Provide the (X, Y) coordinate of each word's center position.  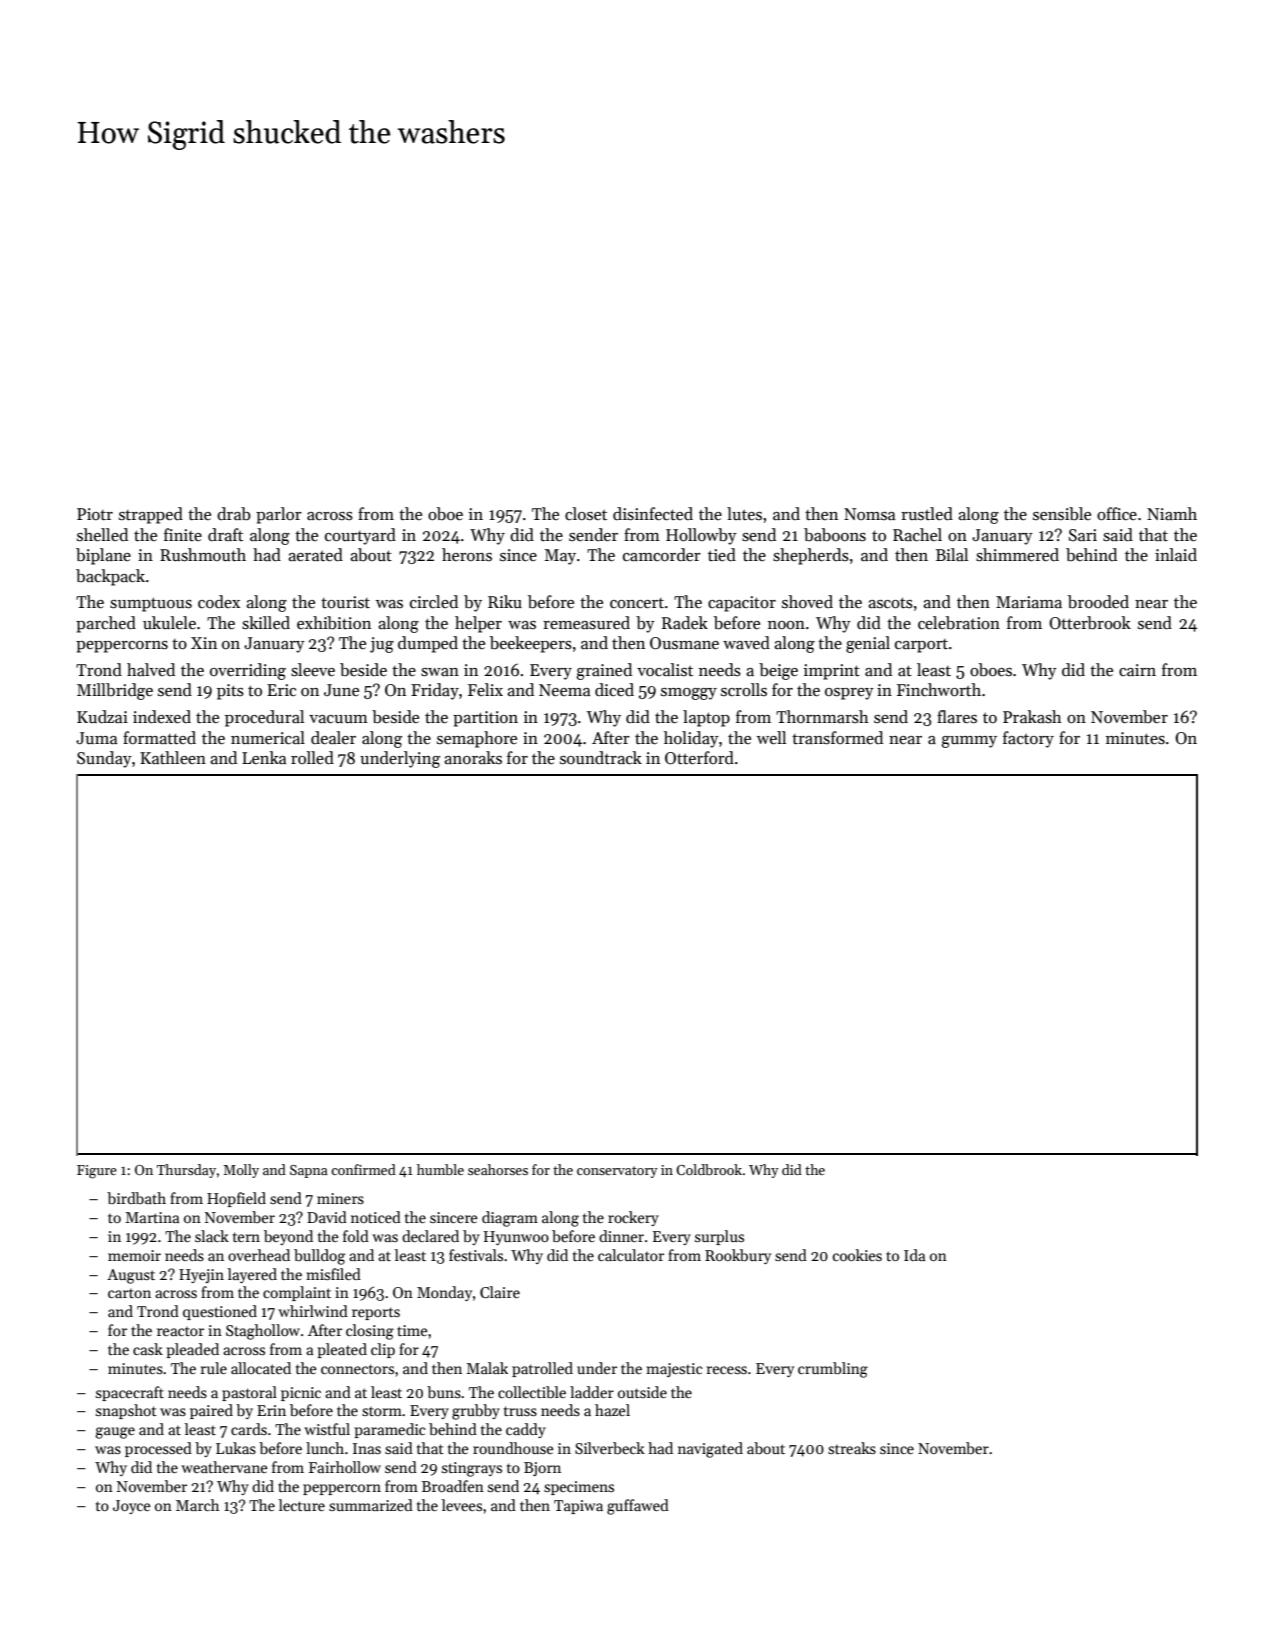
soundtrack (601, 758)
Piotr (95, 514)
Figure (97, 1172)
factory (1028, 739)
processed (158, 1449)
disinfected (653, 514)
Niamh (1172, 513)
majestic (674, 1370)
